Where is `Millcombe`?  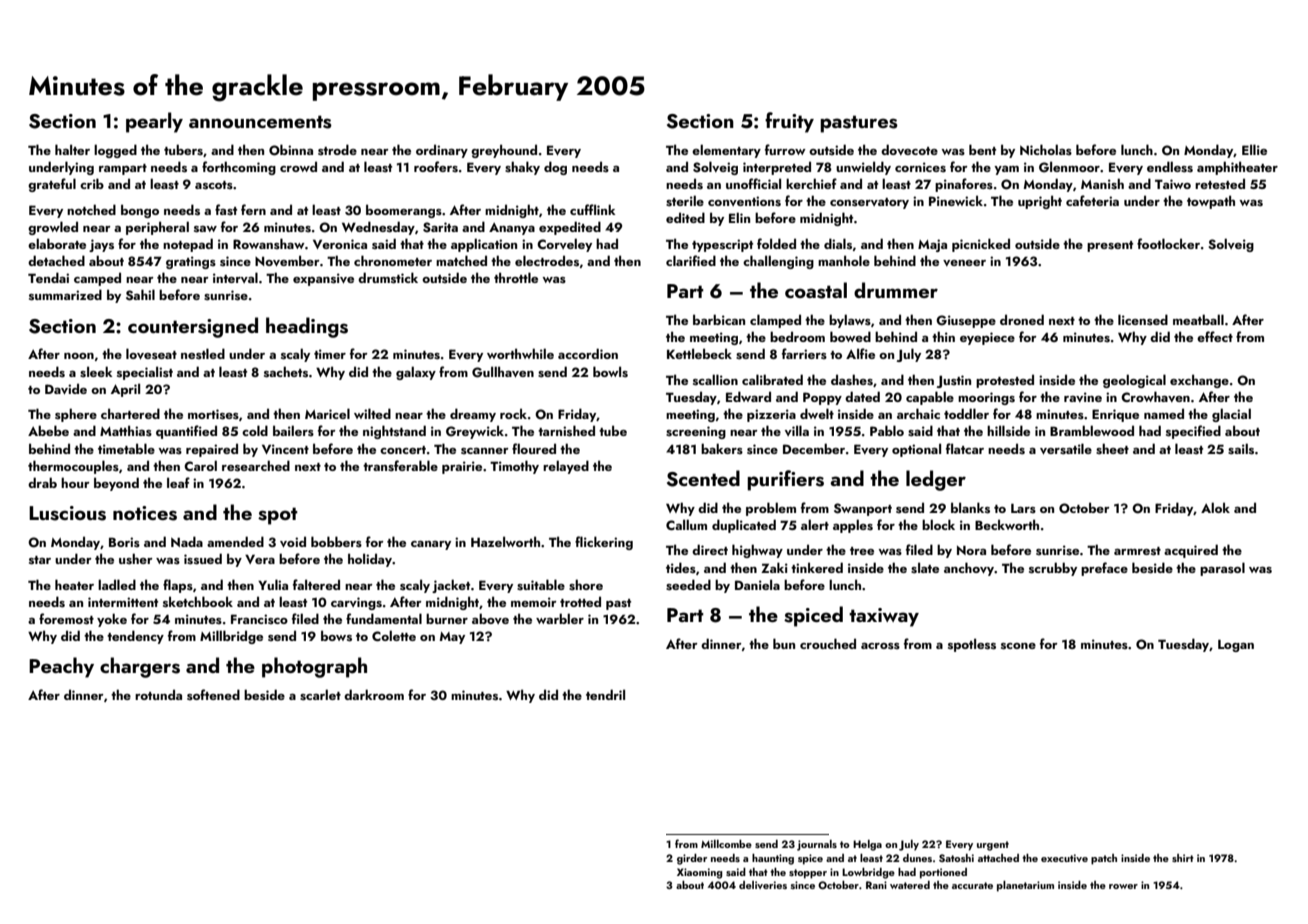 Millcombe is located at coordinates (726, 844).
